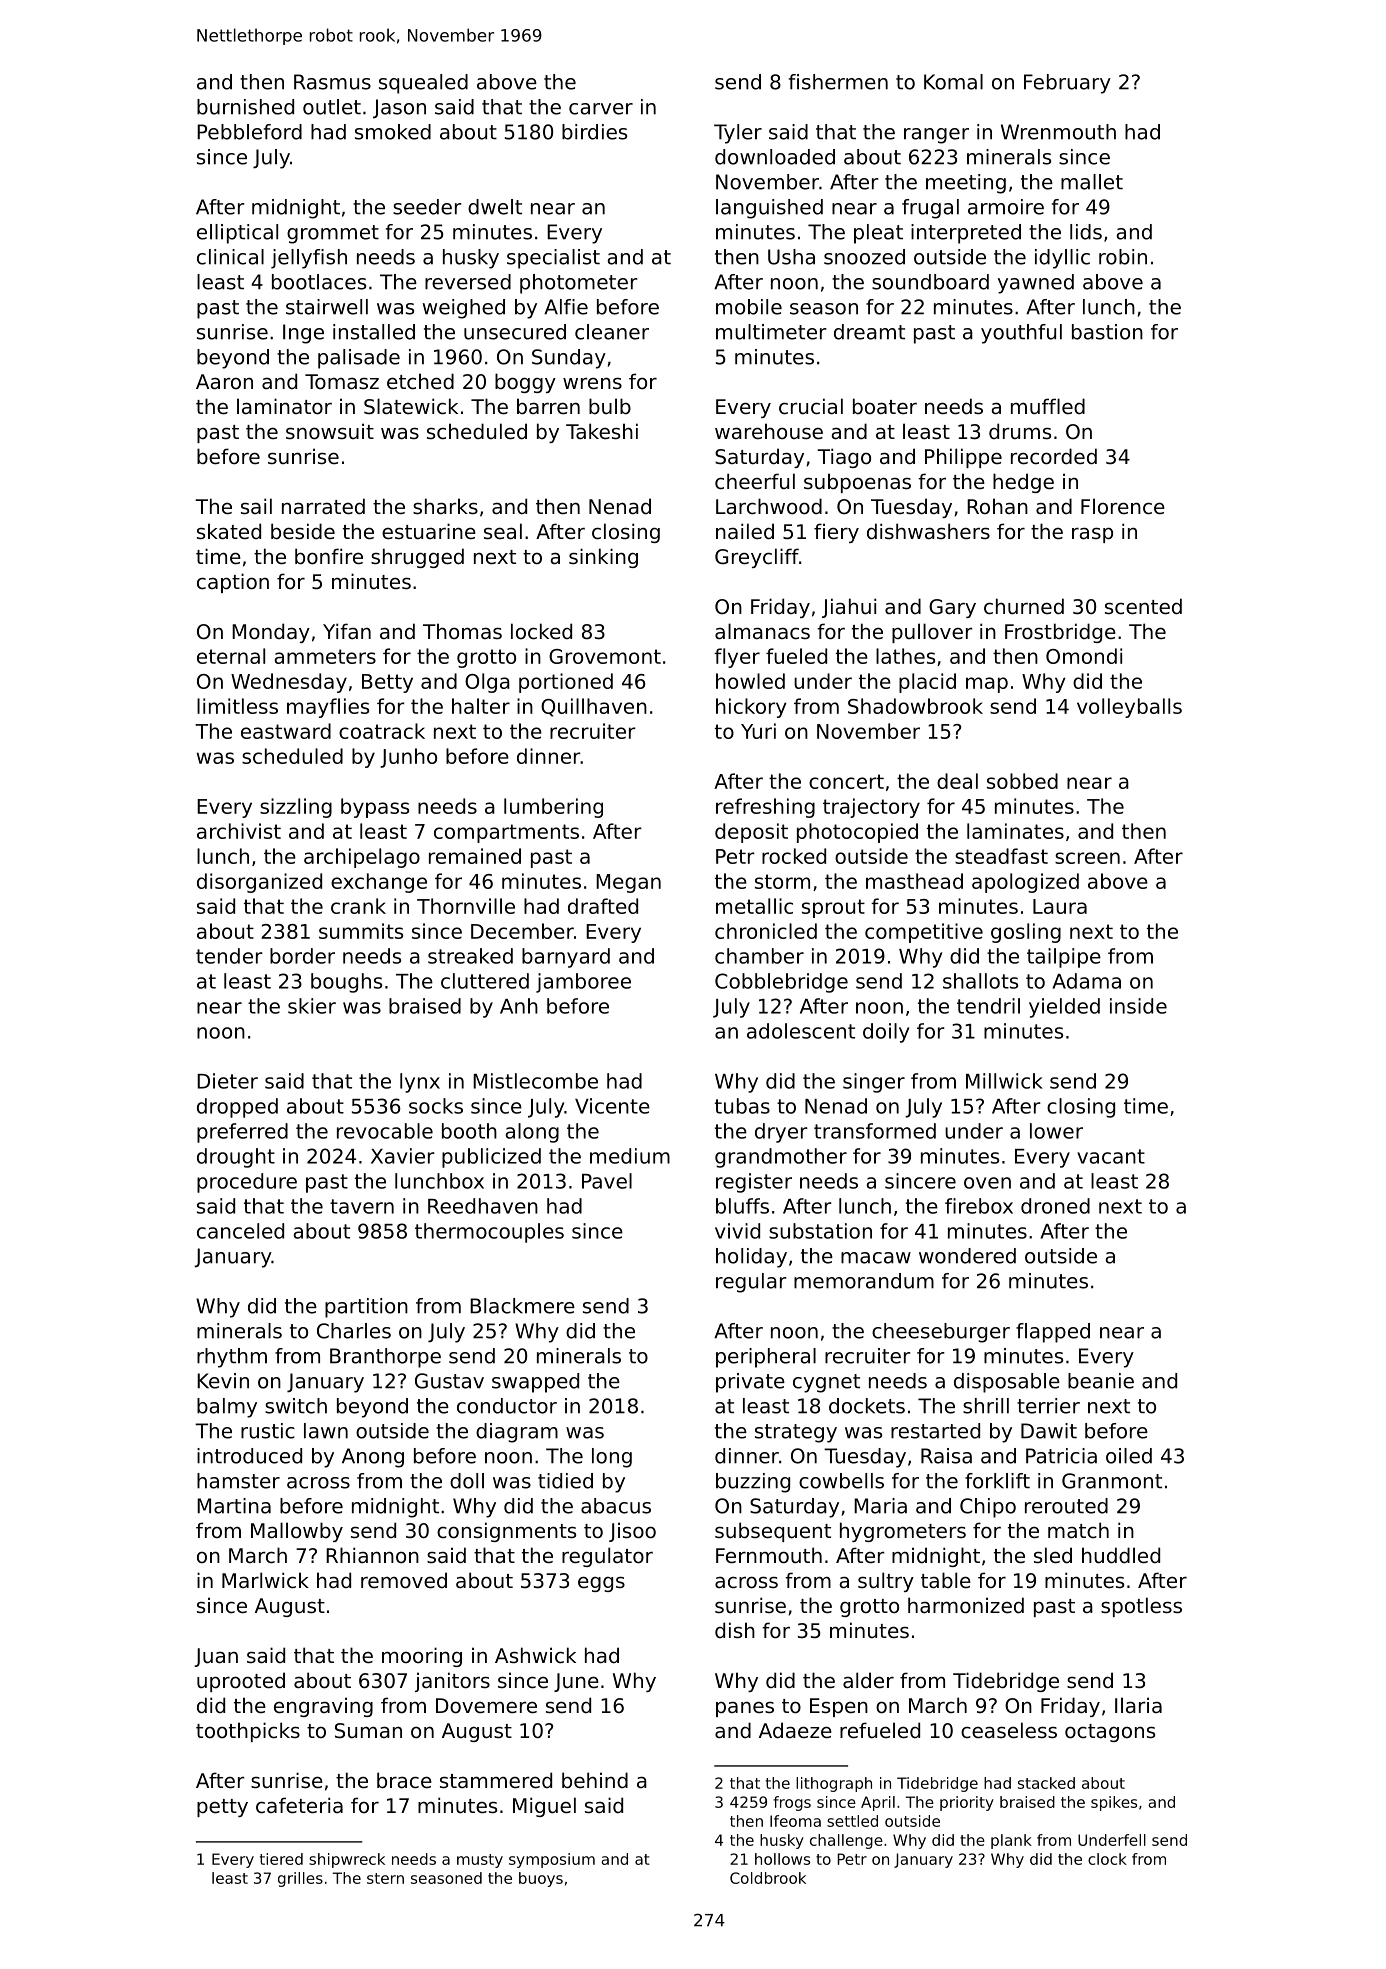 The width and height of the page is (1386, 1969). I want to click on buoys, so click(541, 1879).
